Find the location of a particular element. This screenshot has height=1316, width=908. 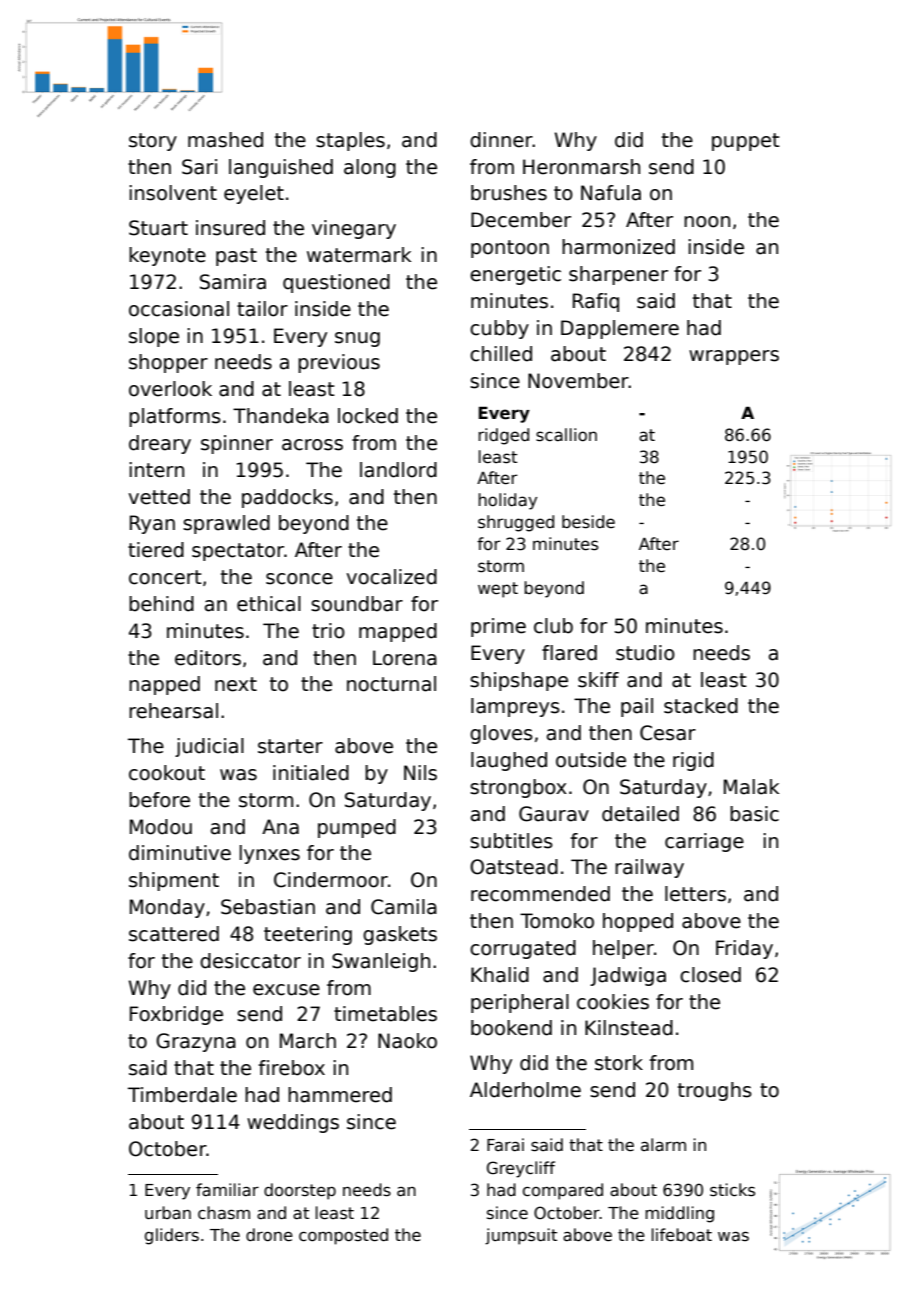

Malak is located at coordinates (752, 787).
